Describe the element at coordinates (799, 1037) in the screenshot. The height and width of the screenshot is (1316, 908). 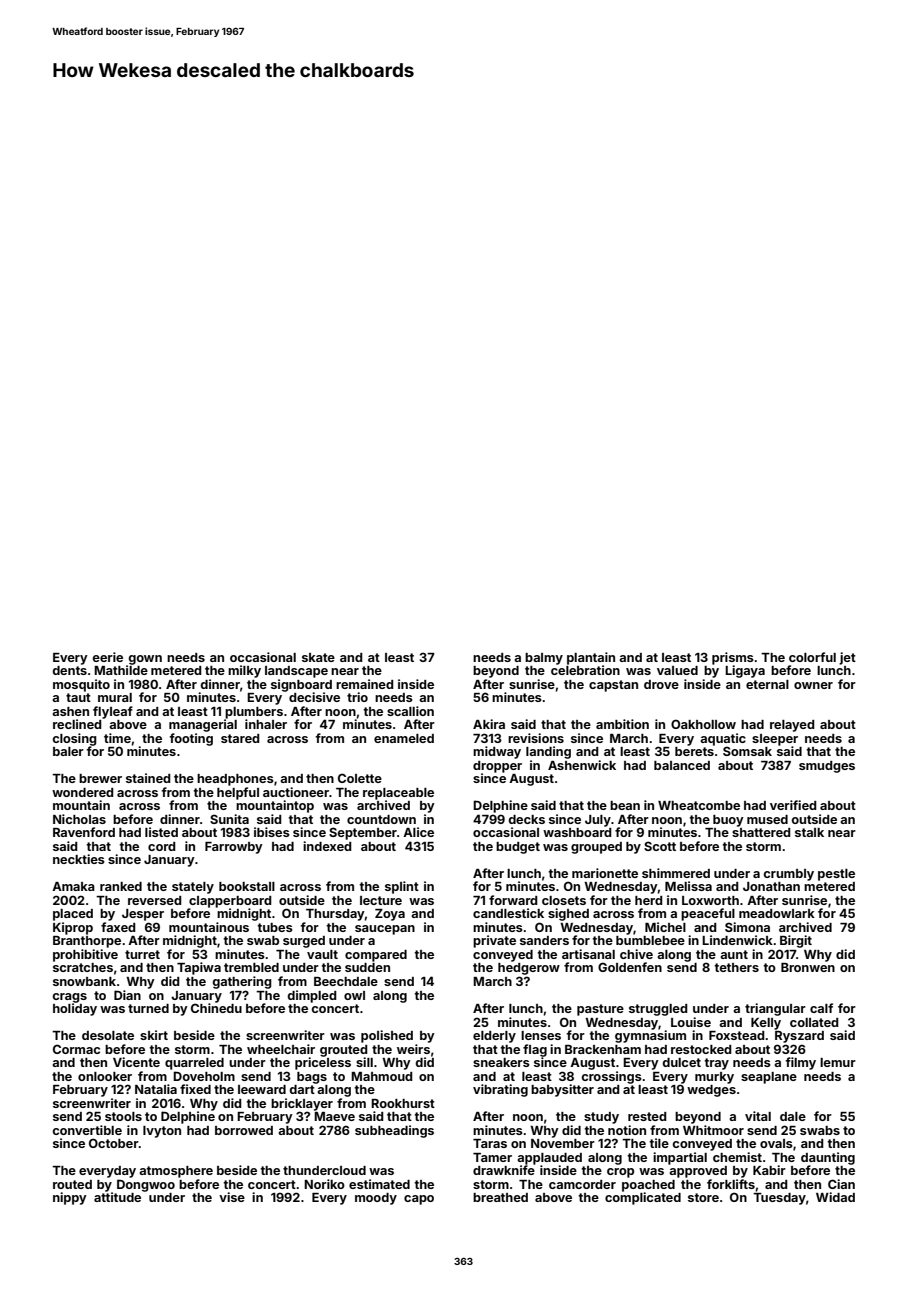
I see `Ryszard` at that location.
